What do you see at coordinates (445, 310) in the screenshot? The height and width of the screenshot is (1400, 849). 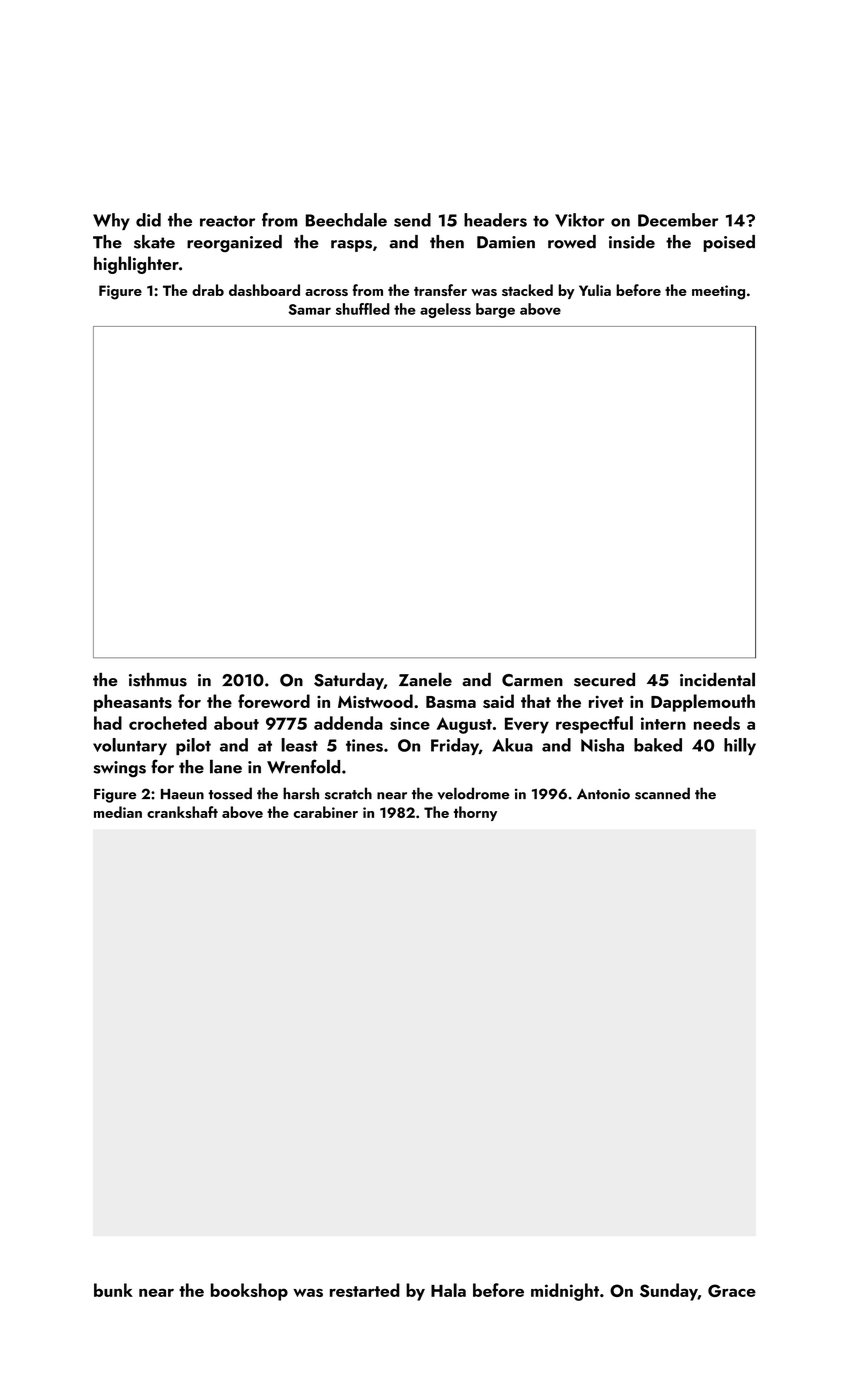 I see `ageless` at bounding box center [445, 310].
